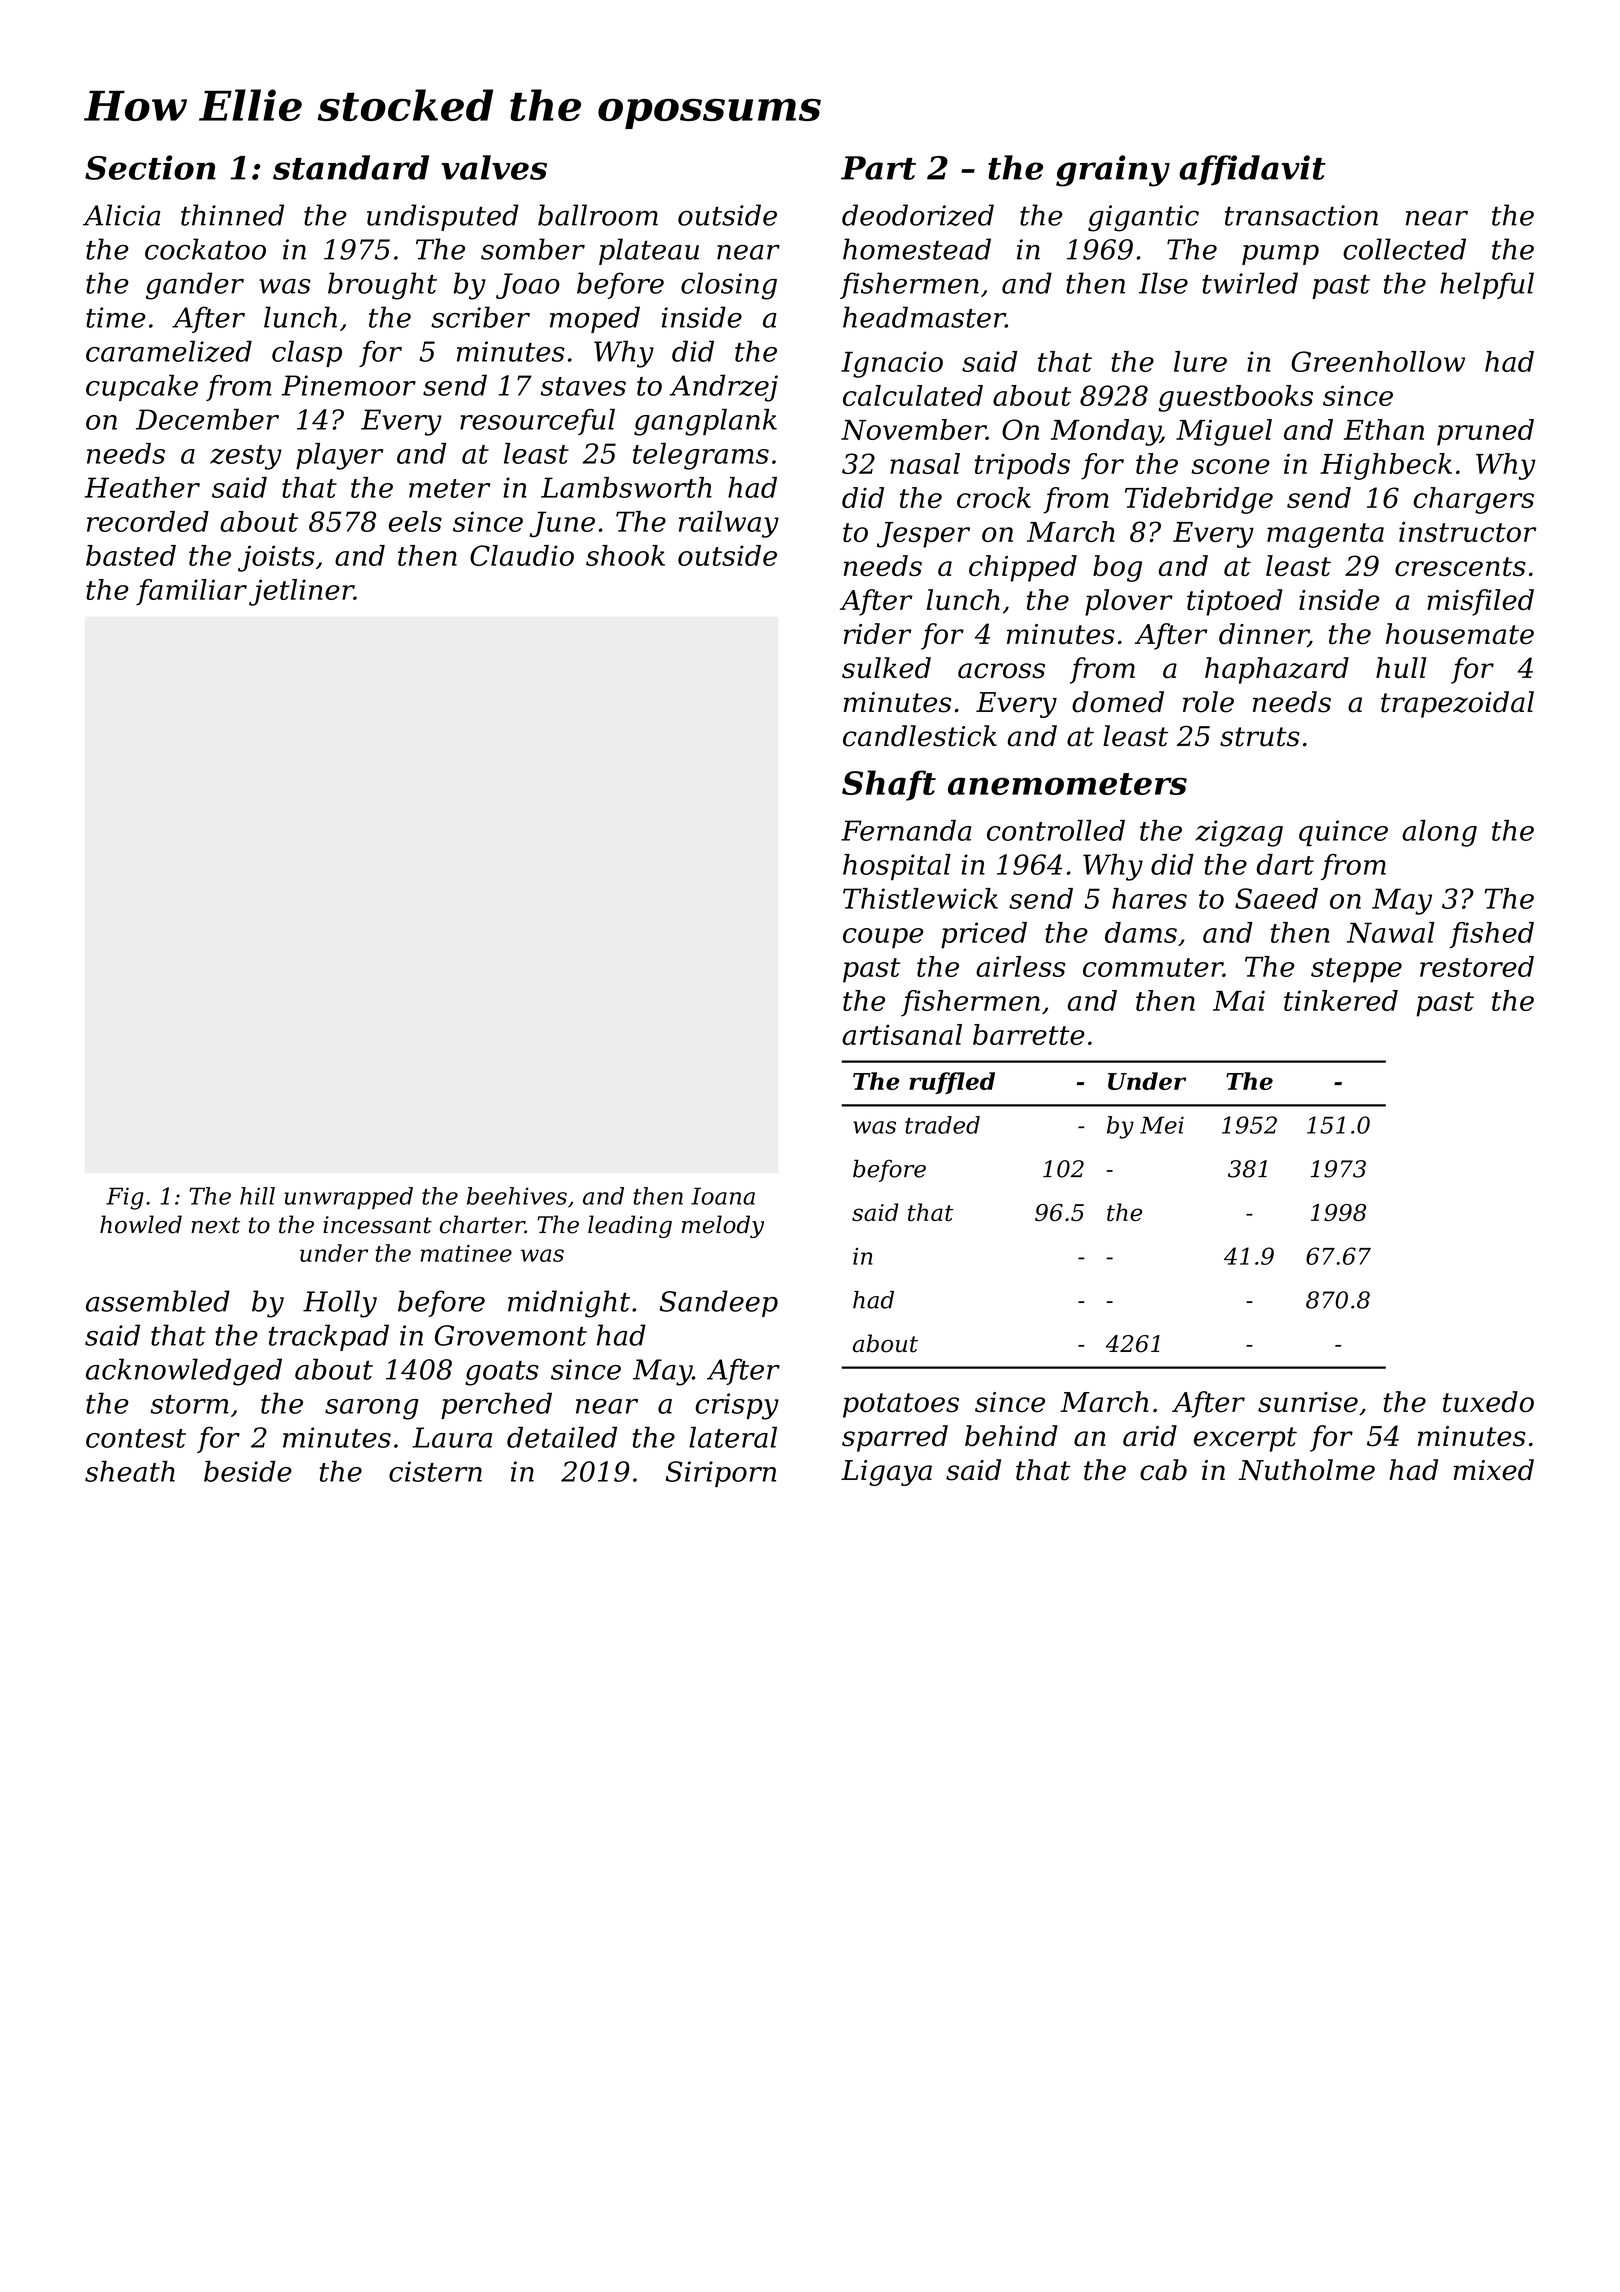  I want to click on caramelized, so click(169, 351).
